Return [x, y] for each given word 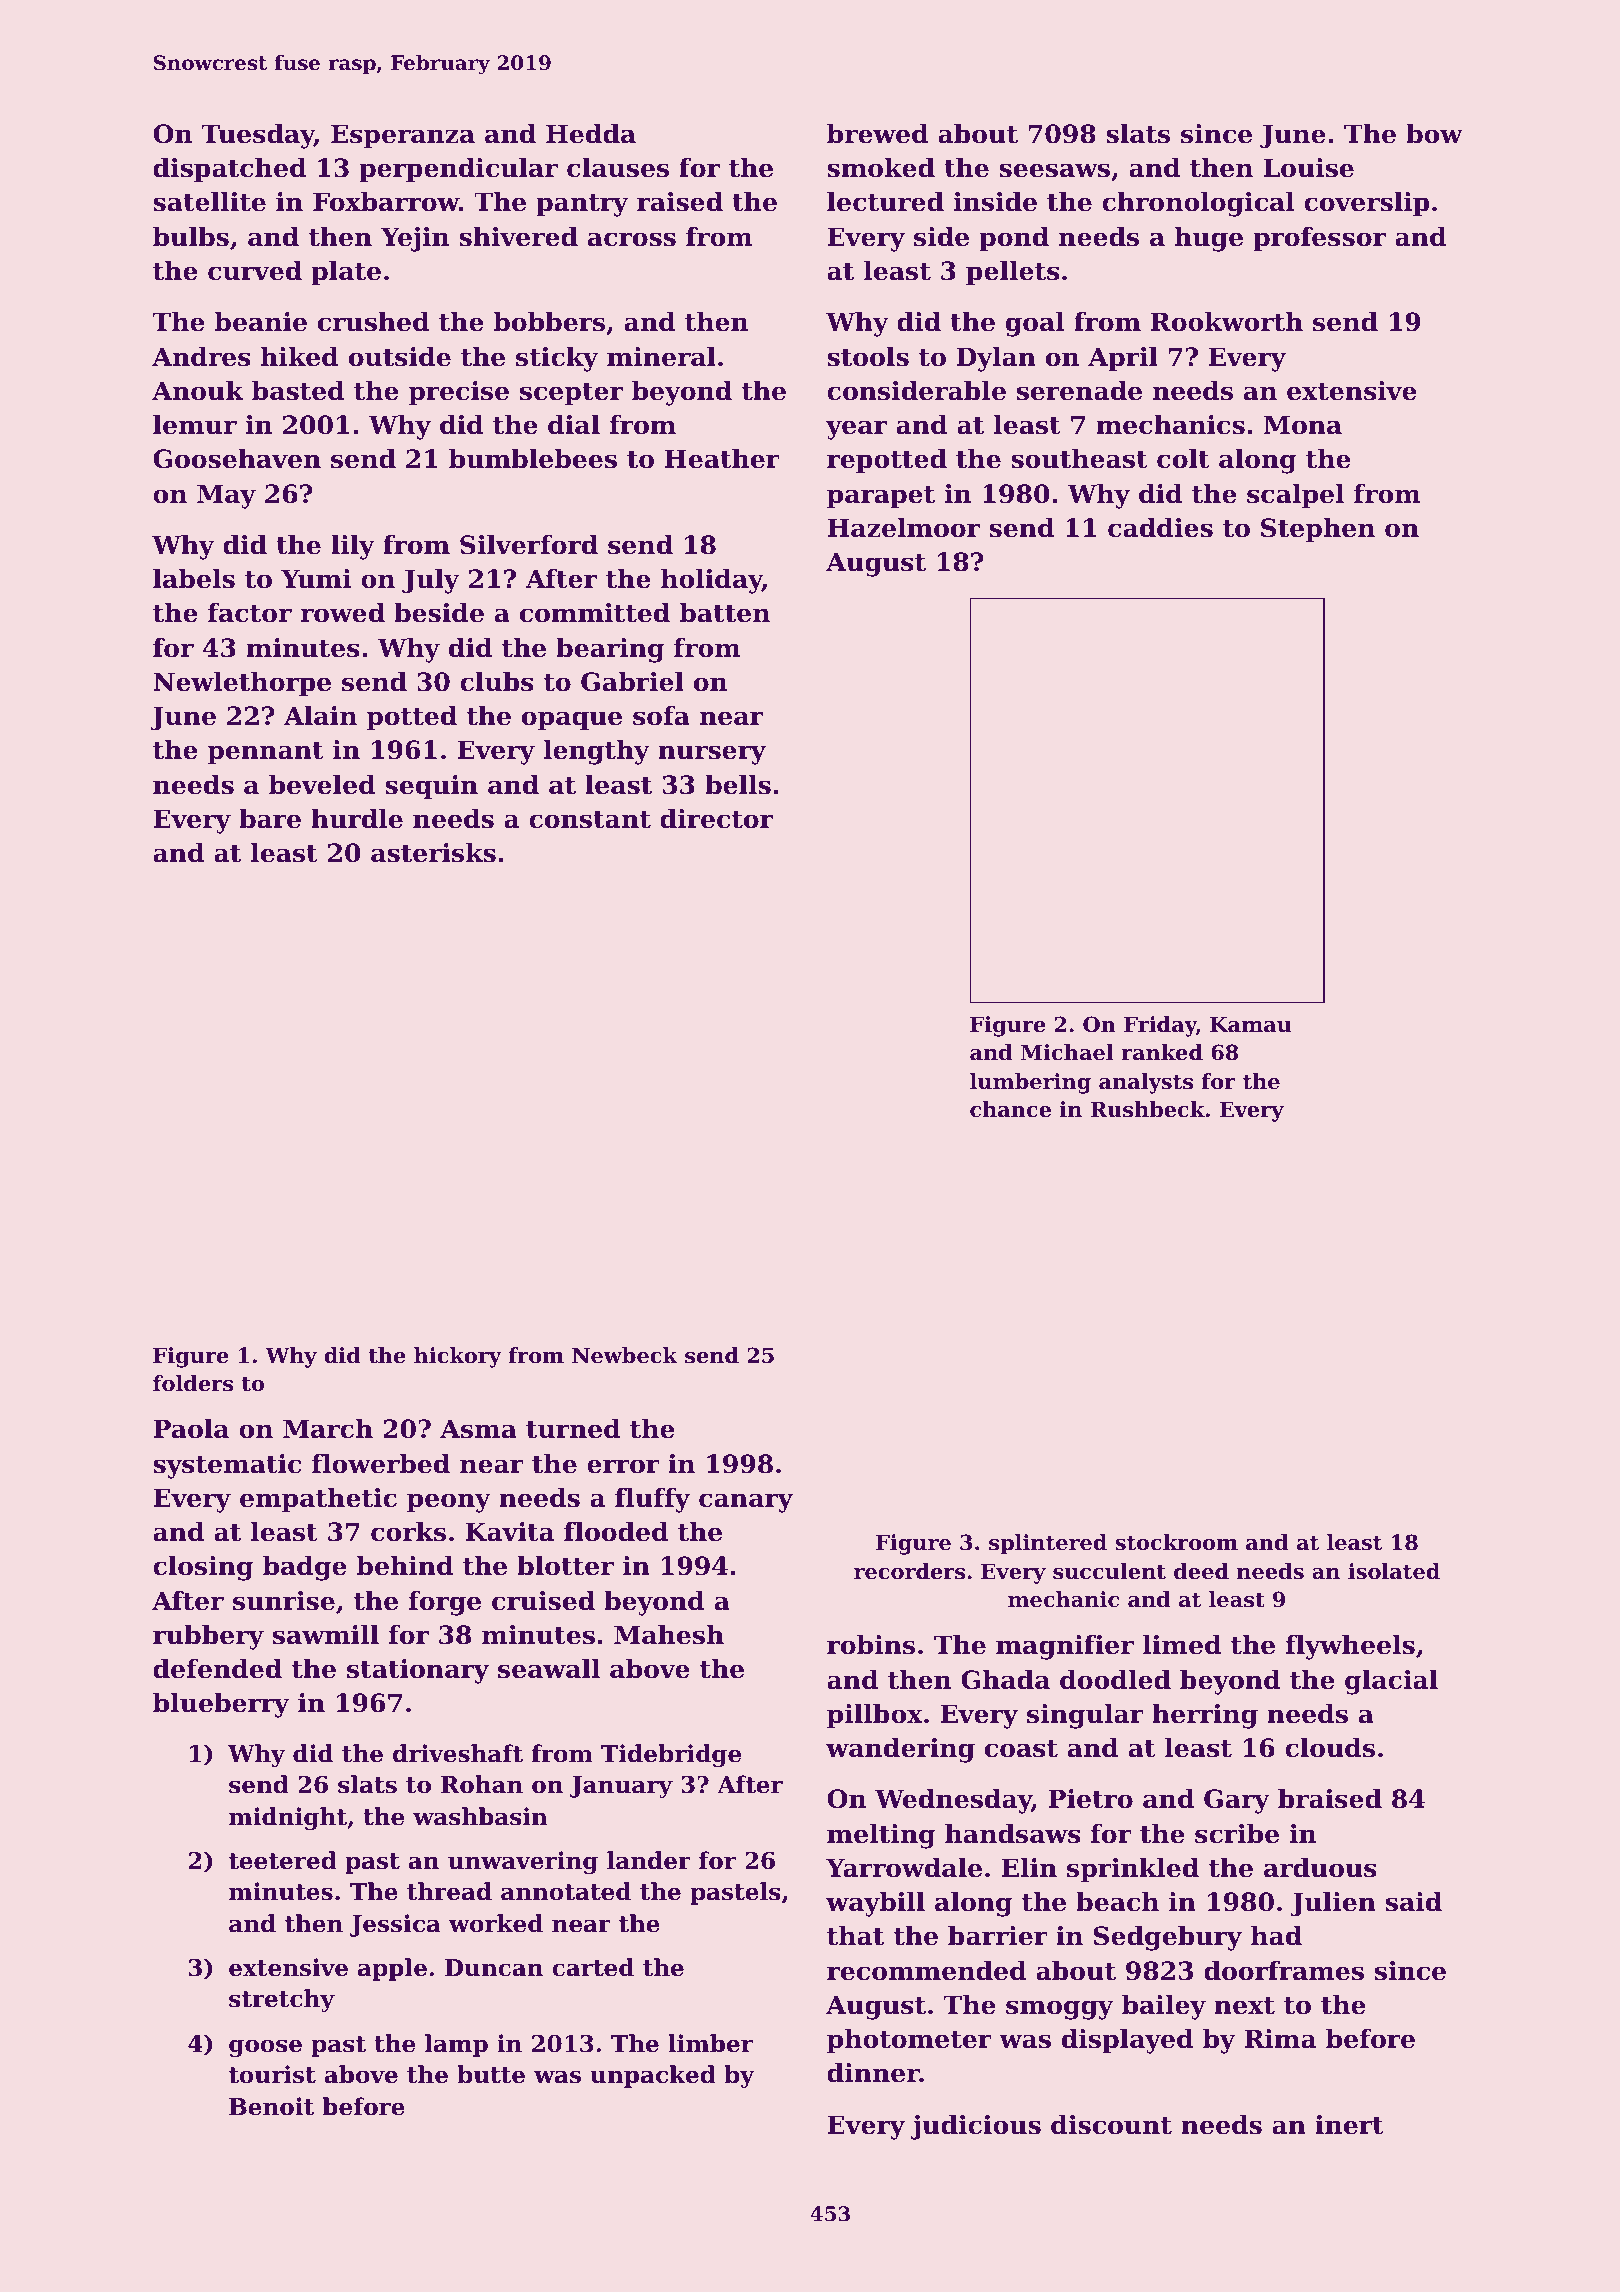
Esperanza [403, 136]
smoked [881, 168]
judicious [976, 2127]
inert [1349, 2125]
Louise [1308, 168]
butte [491, 2074]
